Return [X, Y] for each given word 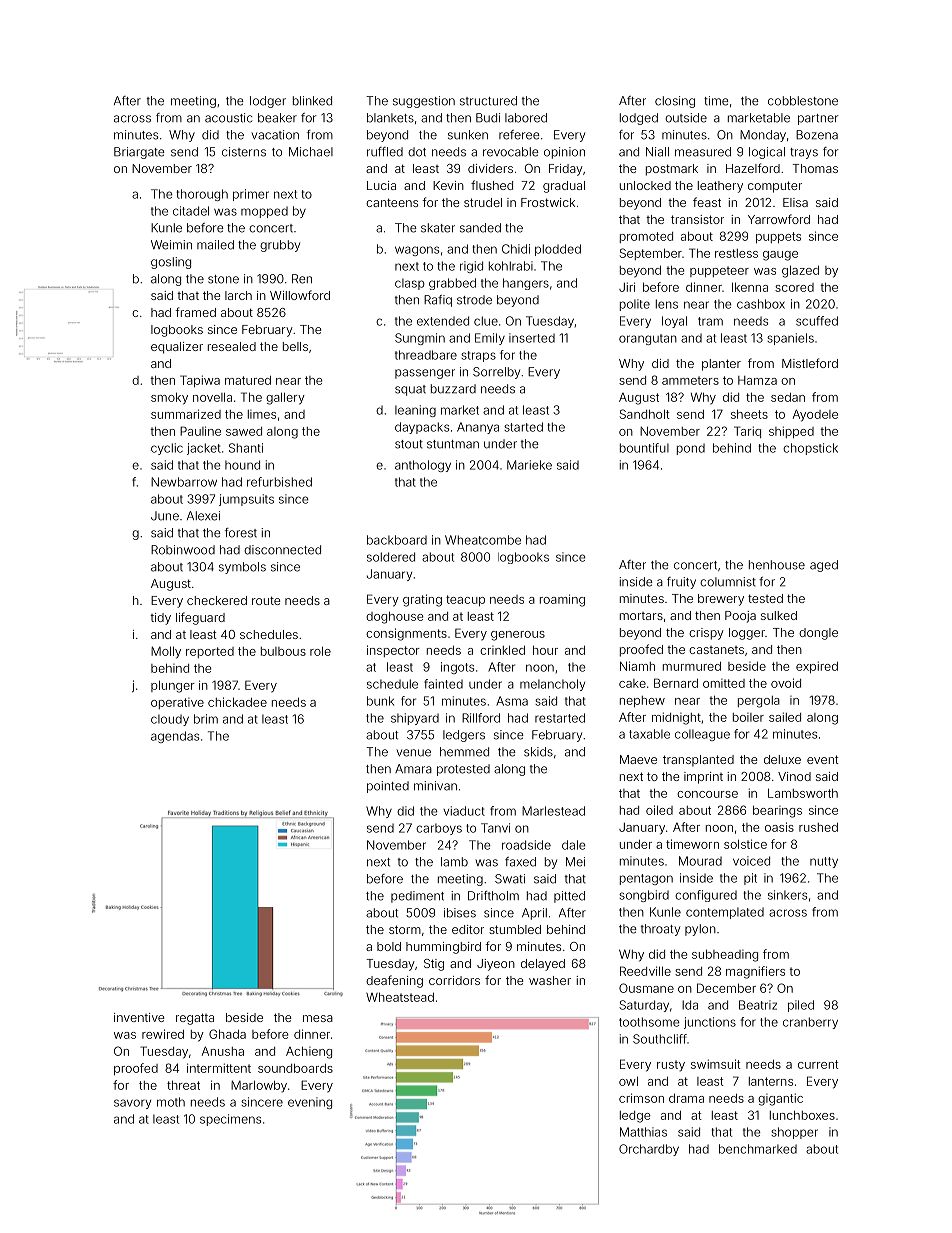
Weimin [171, 245]
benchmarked [758, 1149]
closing [675, 102]
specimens [230, 1120]
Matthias [643, 1132]
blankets [390, 118]
